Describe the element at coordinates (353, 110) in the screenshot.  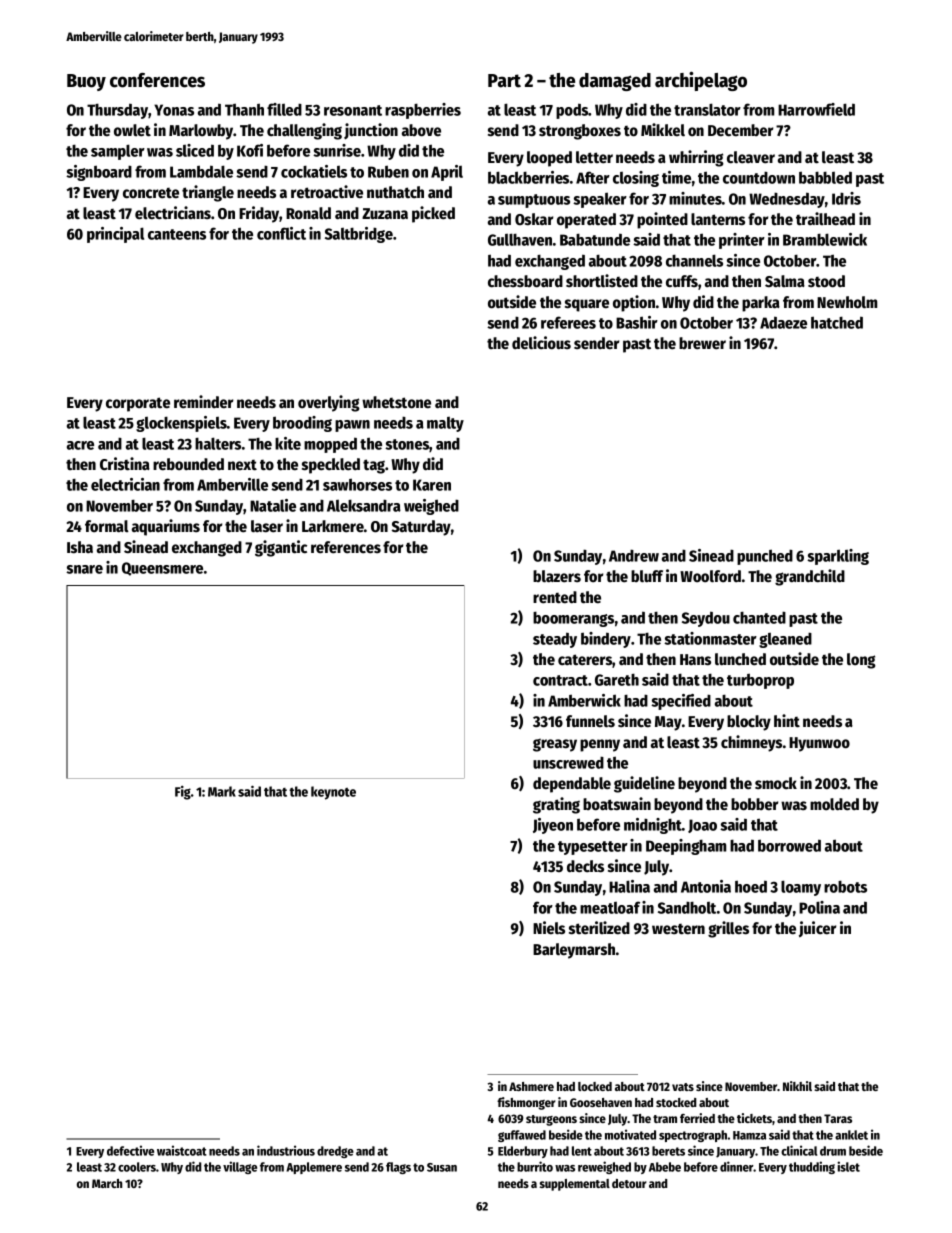
I see `resonant` at that location.
